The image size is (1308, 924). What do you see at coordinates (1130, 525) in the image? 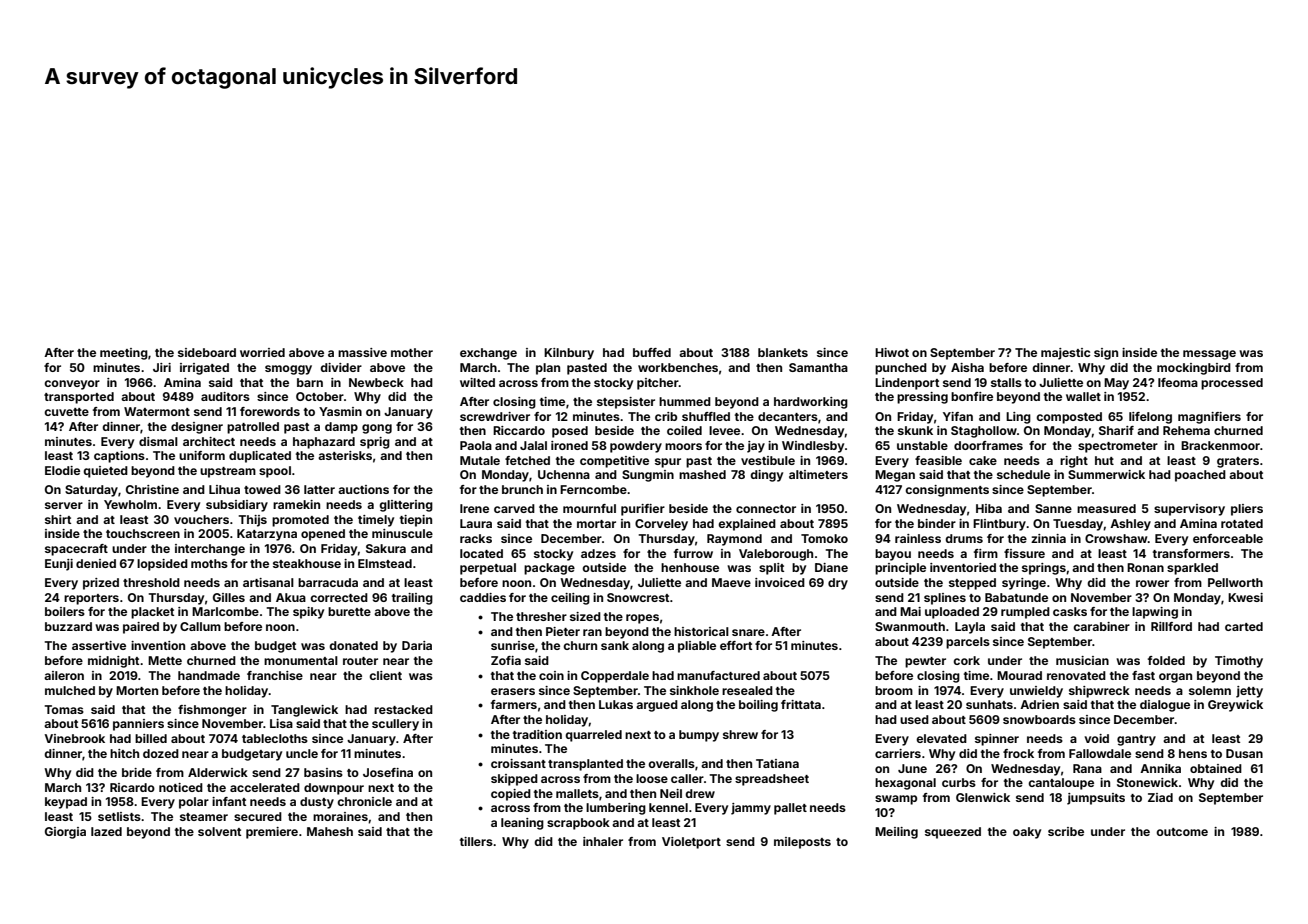
I see `Ashley` at bounding box center [1130, 525].
